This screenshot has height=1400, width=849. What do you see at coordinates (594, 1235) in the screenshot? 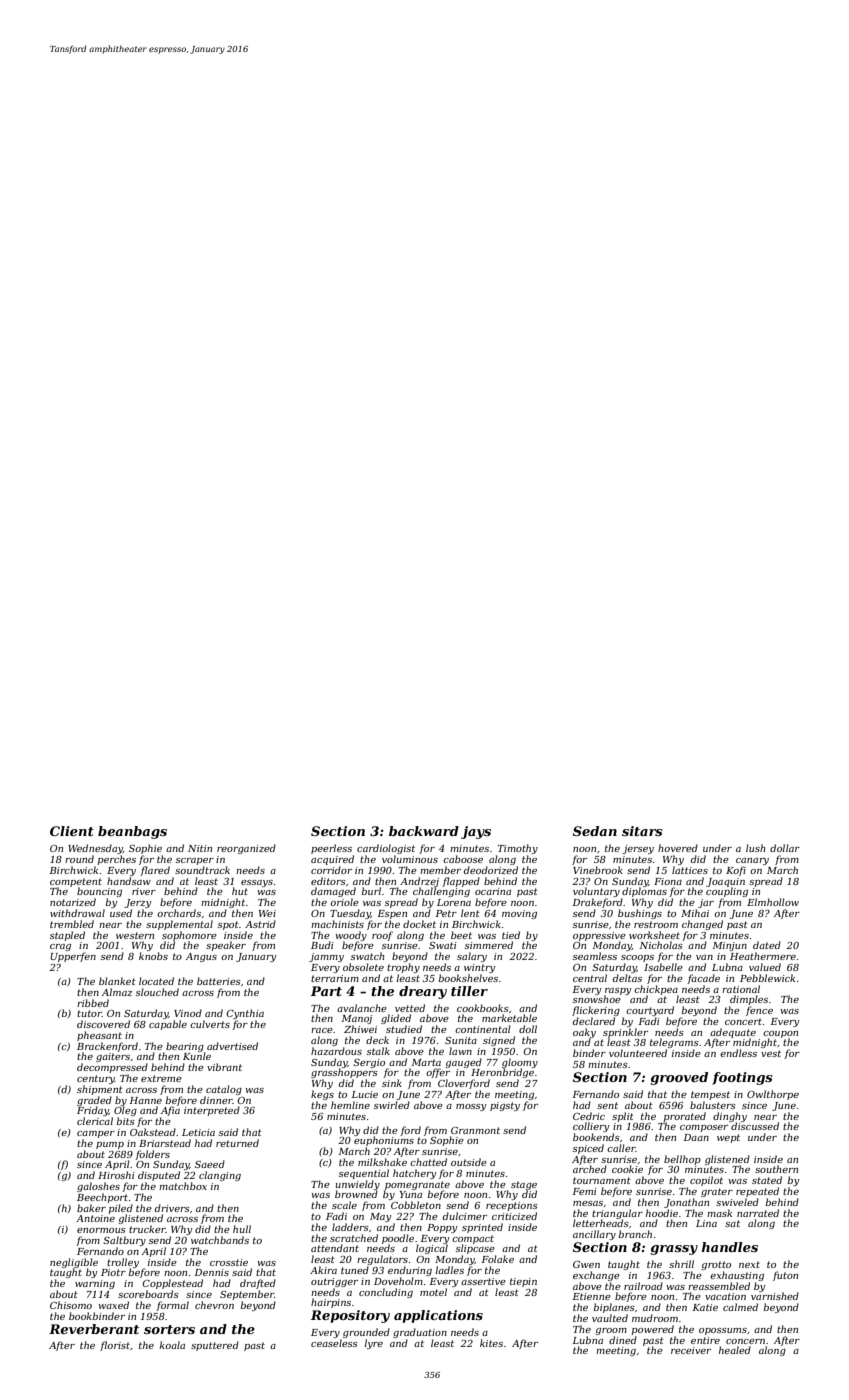
I see `ancillary` at bounding box center [594, 1235].
